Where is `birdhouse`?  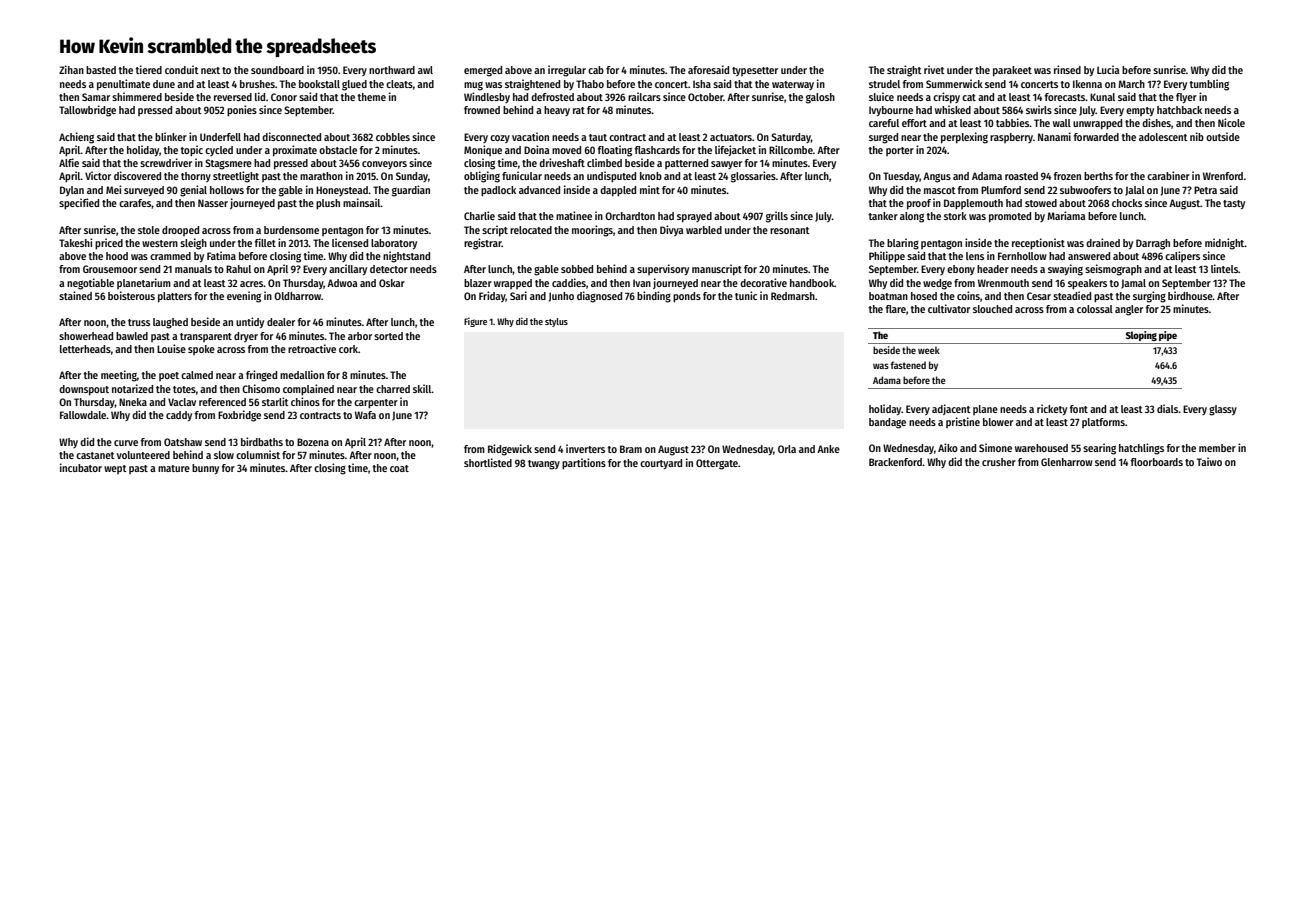 birdhouse is located at coordinates (1190, 295).
